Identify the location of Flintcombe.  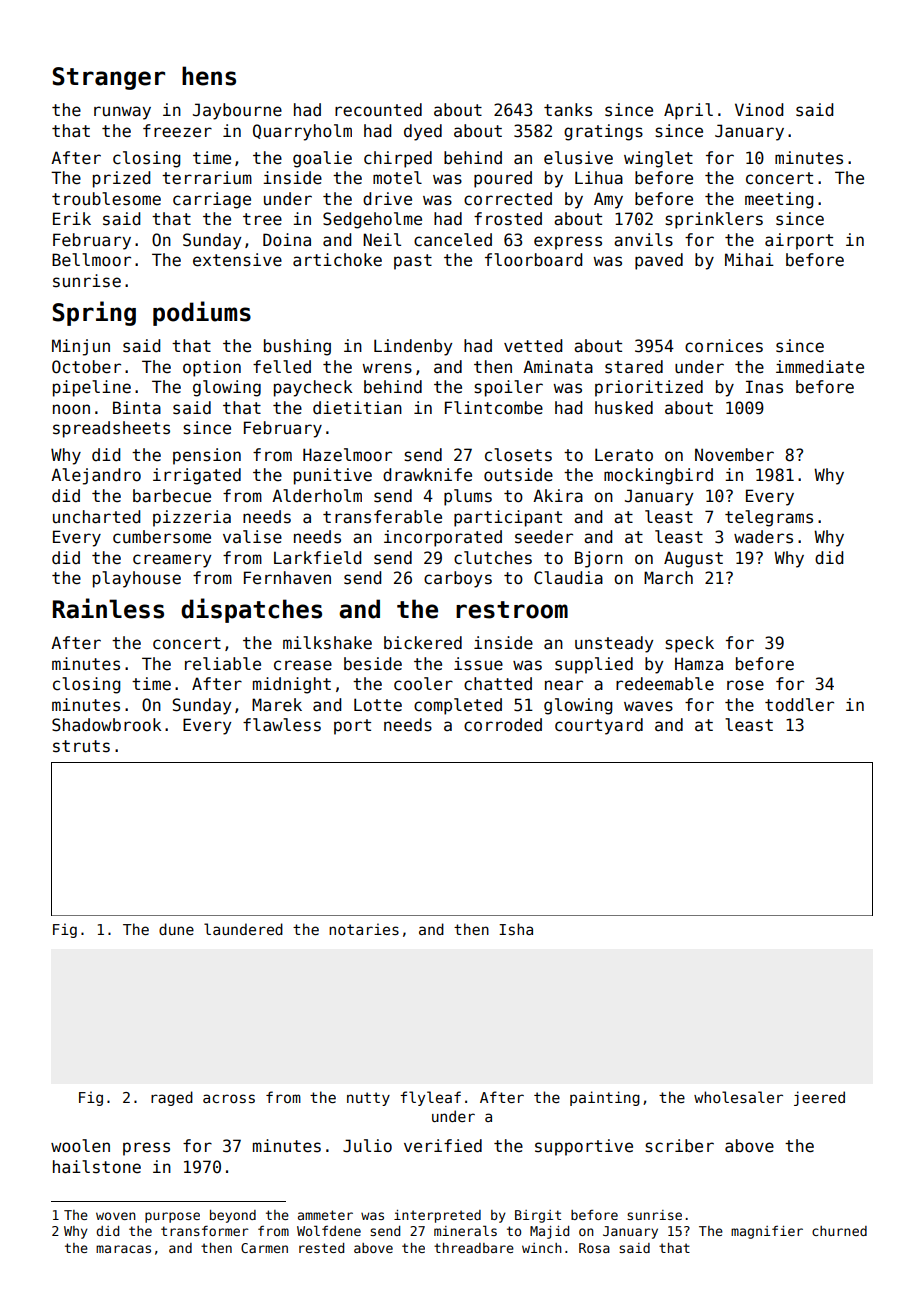
(494, 408).
